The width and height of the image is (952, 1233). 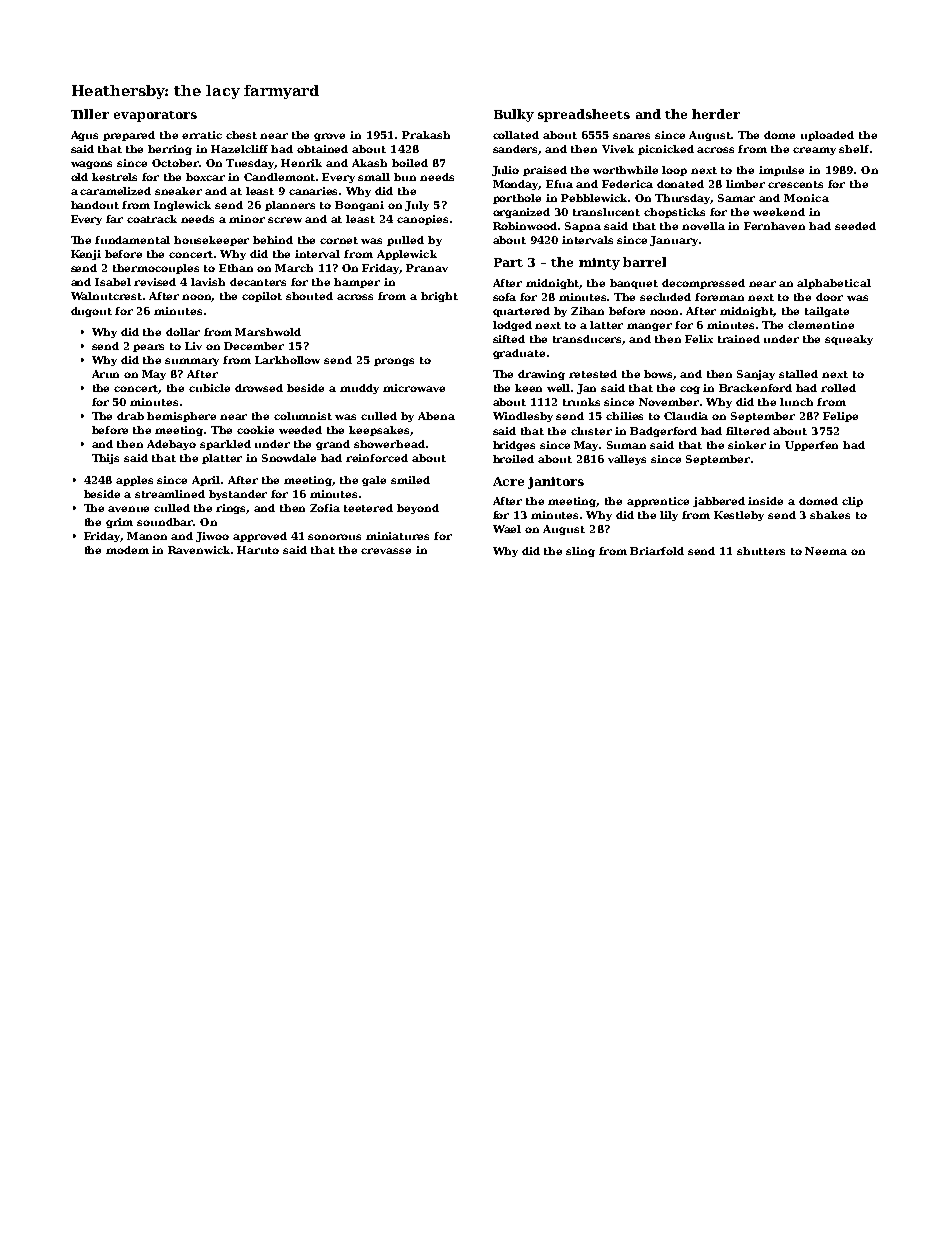 What do you see at coordinates (796, 402) in the image?
I see `lunch` at bounding box center [796, 402].
